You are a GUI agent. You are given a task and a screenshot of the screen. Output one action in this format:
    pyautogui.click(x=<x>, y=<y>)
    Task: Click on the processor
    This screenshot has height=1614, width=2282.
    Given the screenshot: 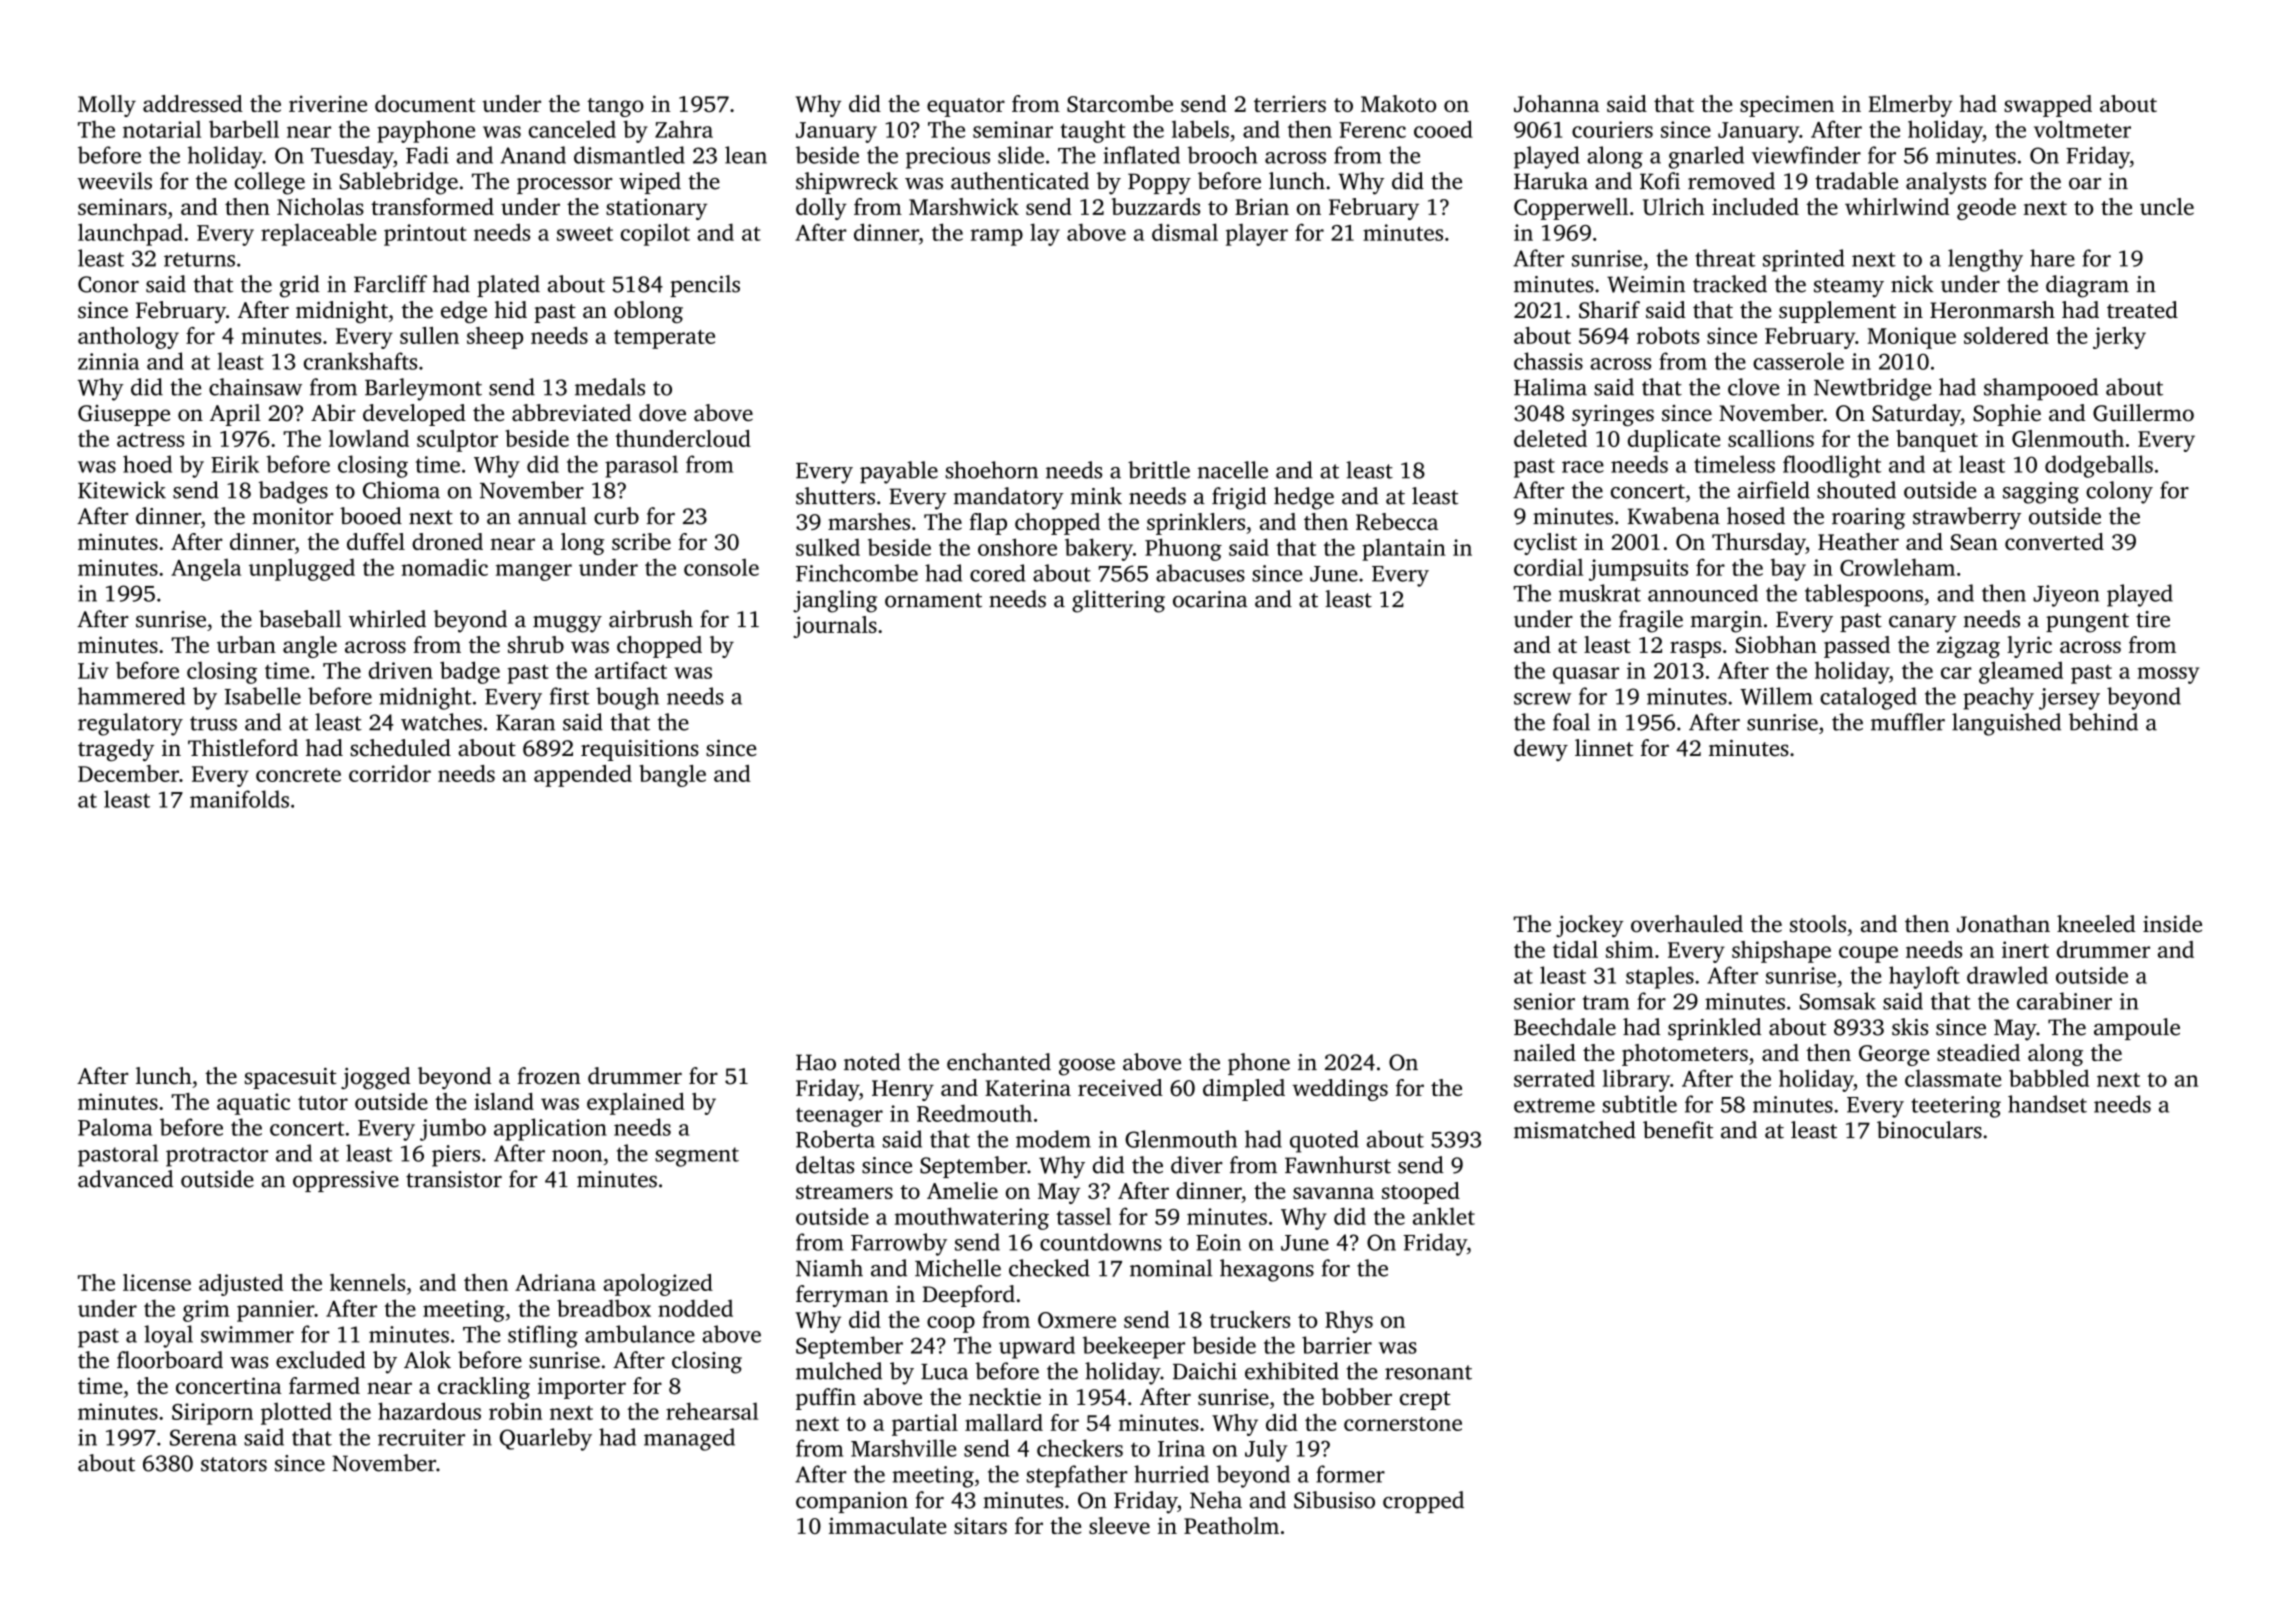 What is the action you would take?
    pyautogui.click(x=565, y=186)
